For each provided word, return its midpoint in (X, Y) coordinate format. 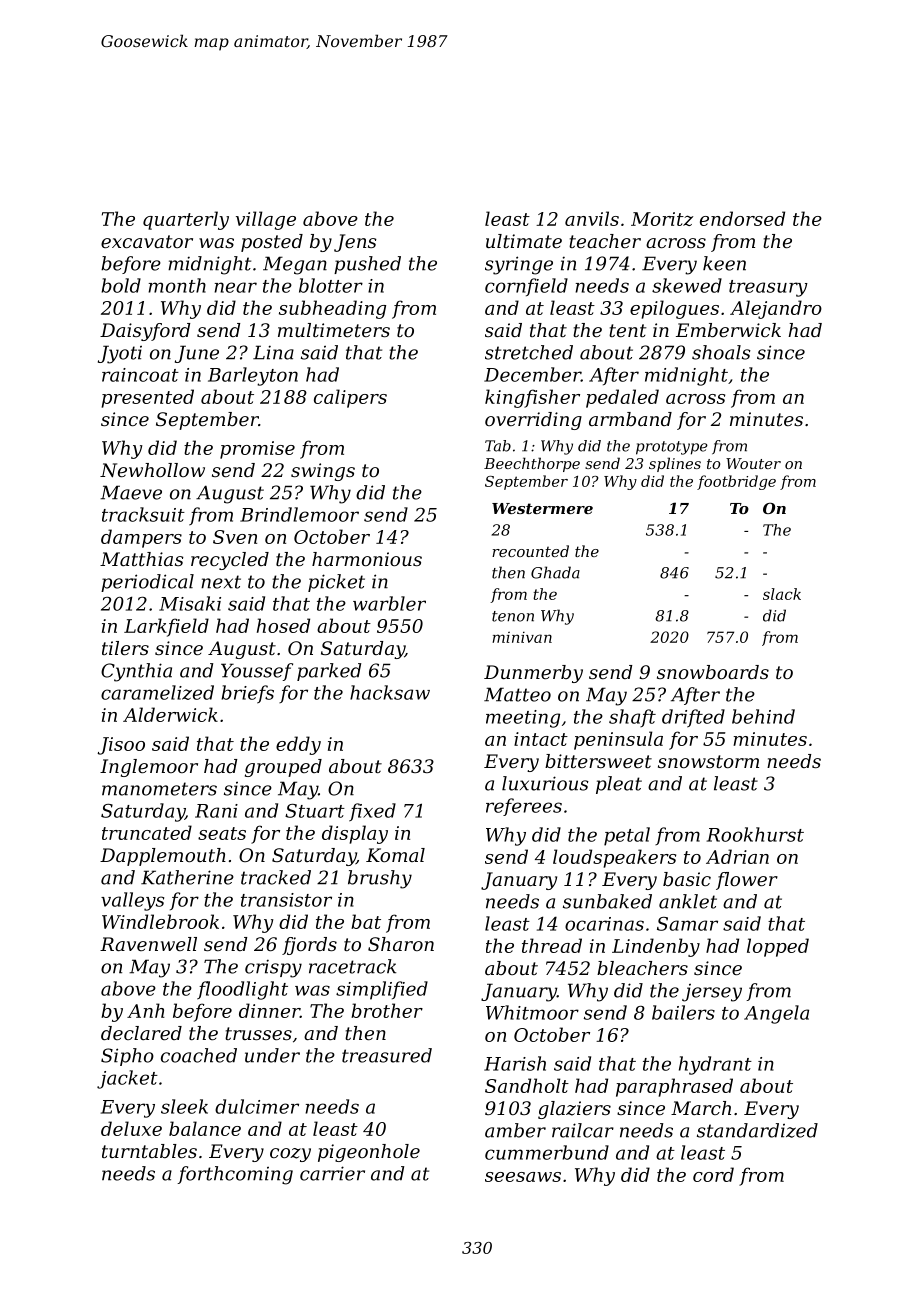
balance (205, 1128)
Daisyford (145, 332)
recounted (530, 551)
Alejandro (776, 309)
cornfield (526, 287)
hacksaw (390, 692)
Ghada (555, 572)
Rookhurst (755, 834)
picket (336, 583)
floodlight (242, 990)
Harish (515, 1063)
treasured (387, 1055)
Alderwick (170, 714)
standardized (757, 1130)
